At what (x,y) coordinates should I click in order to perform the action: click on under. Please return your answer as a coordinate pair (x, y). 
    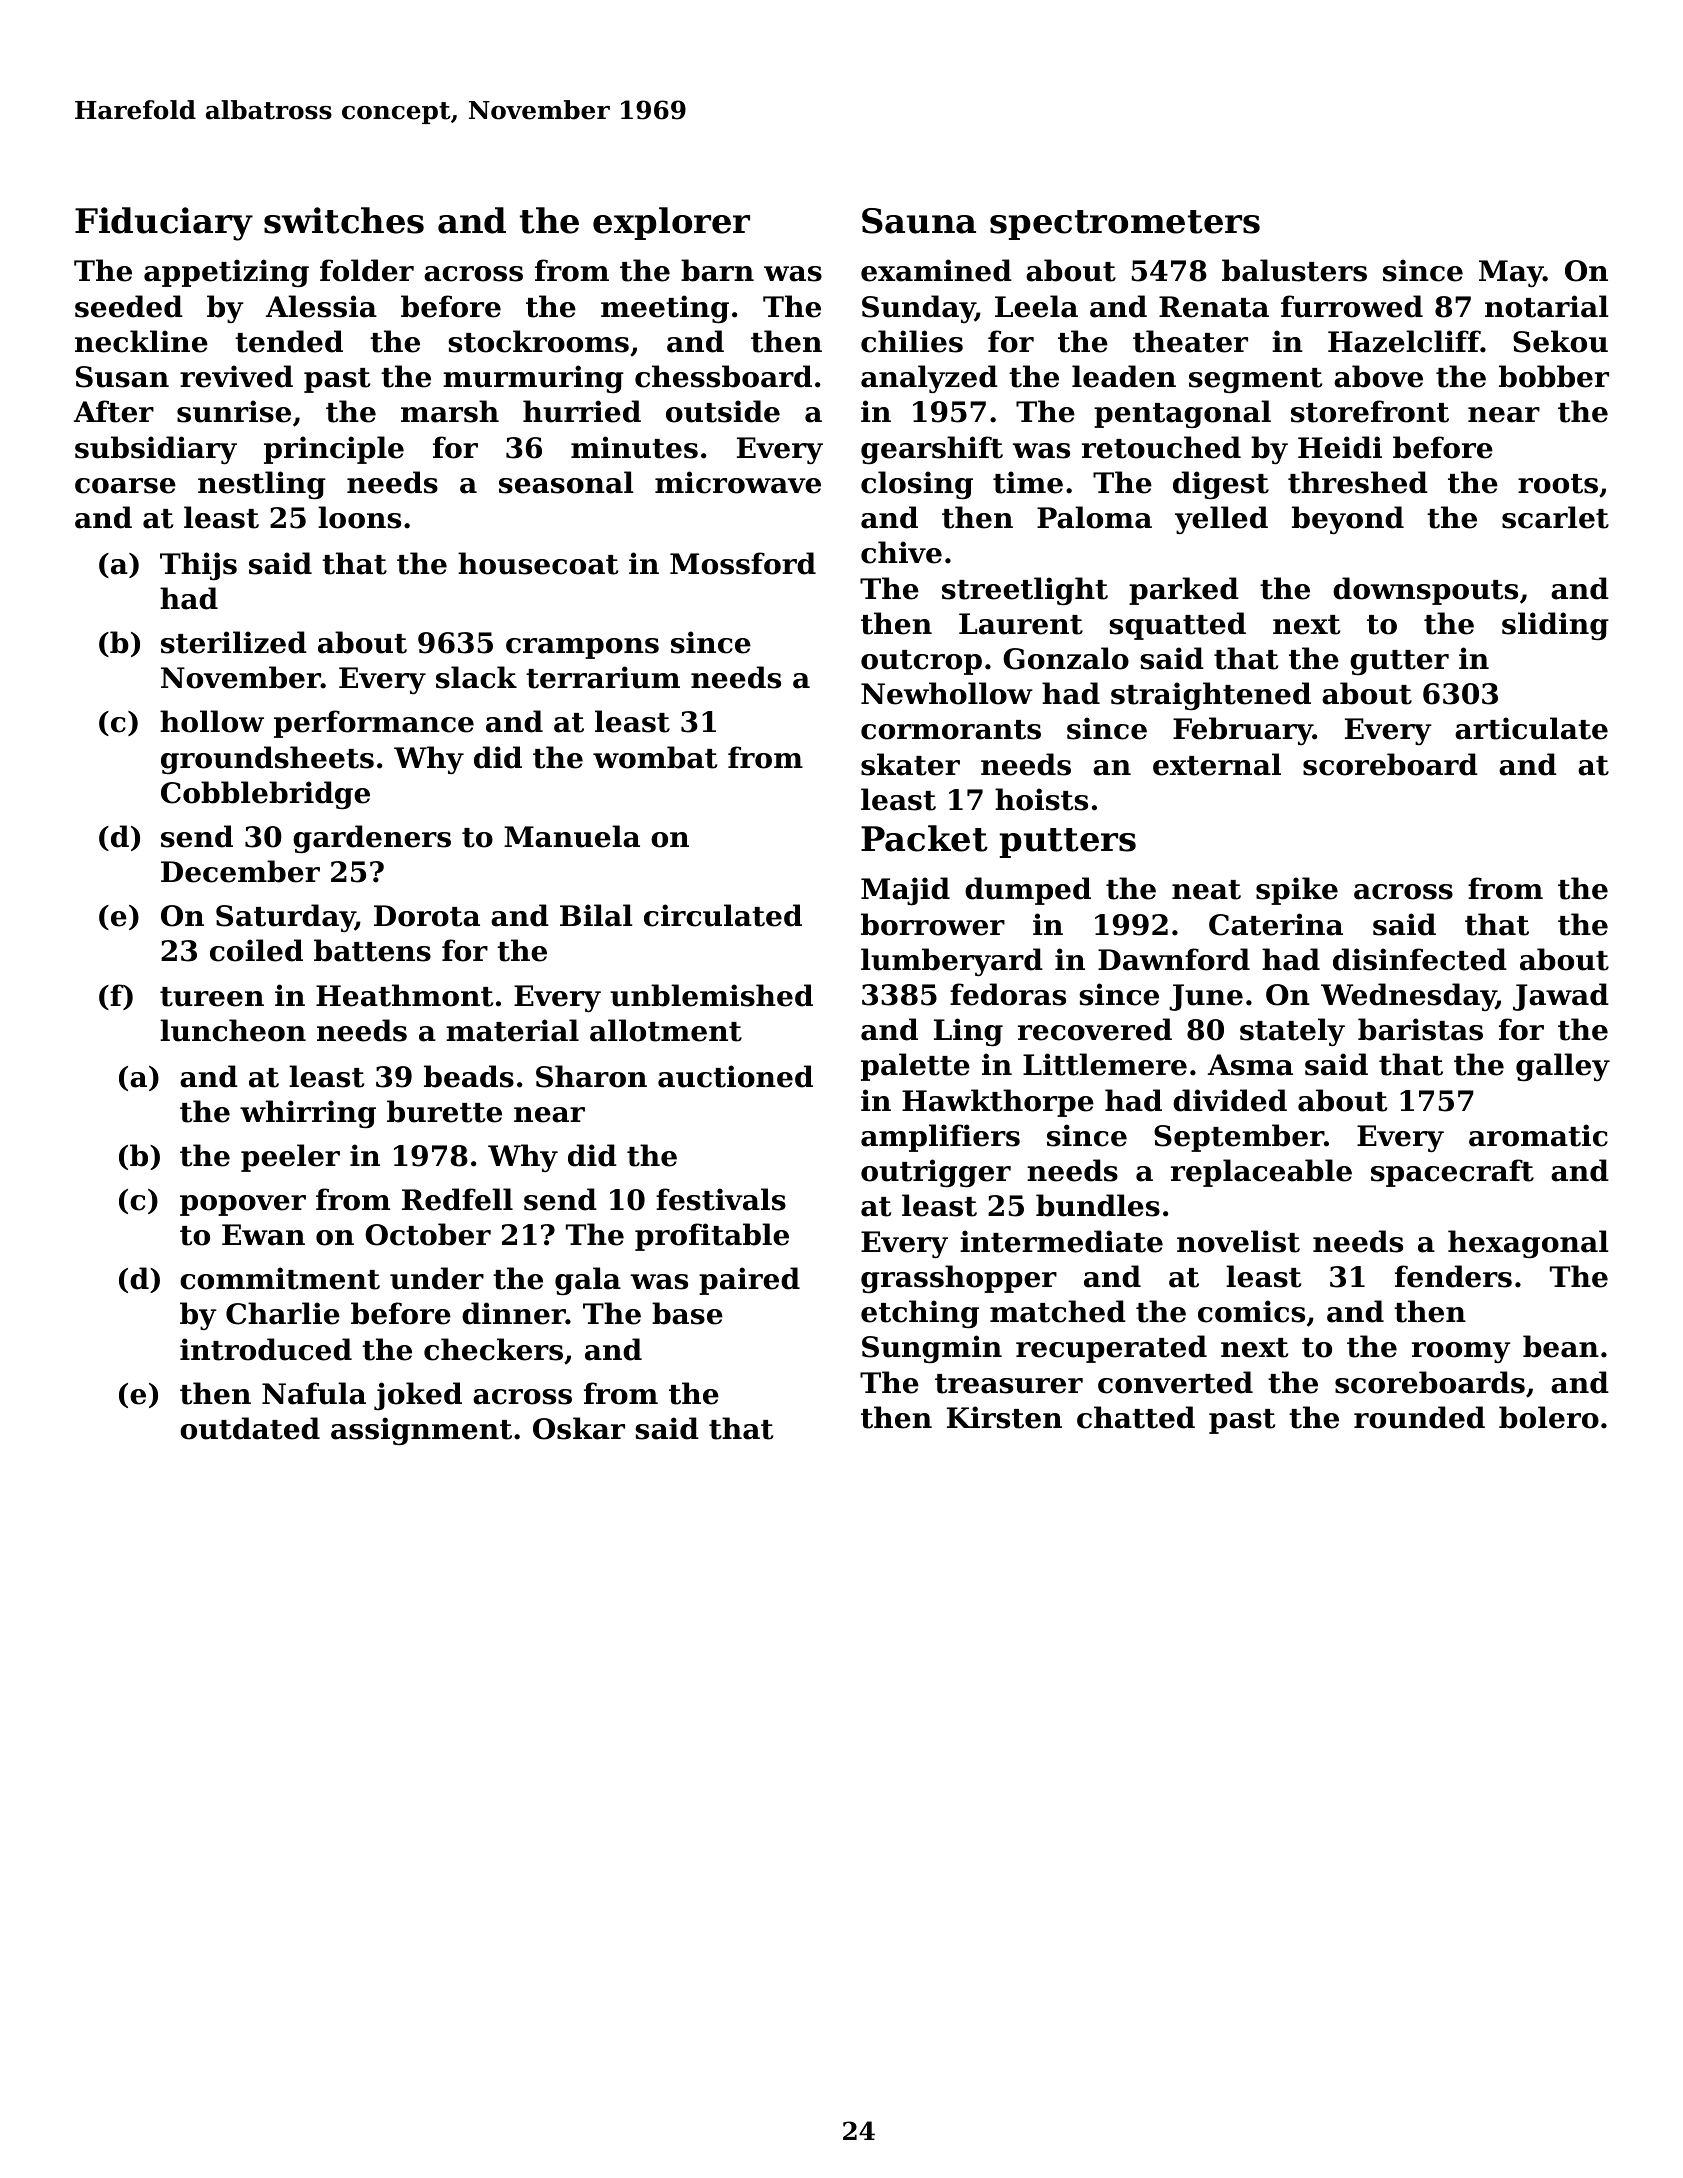
    Looking at the image, I should click on (437, 1278).
